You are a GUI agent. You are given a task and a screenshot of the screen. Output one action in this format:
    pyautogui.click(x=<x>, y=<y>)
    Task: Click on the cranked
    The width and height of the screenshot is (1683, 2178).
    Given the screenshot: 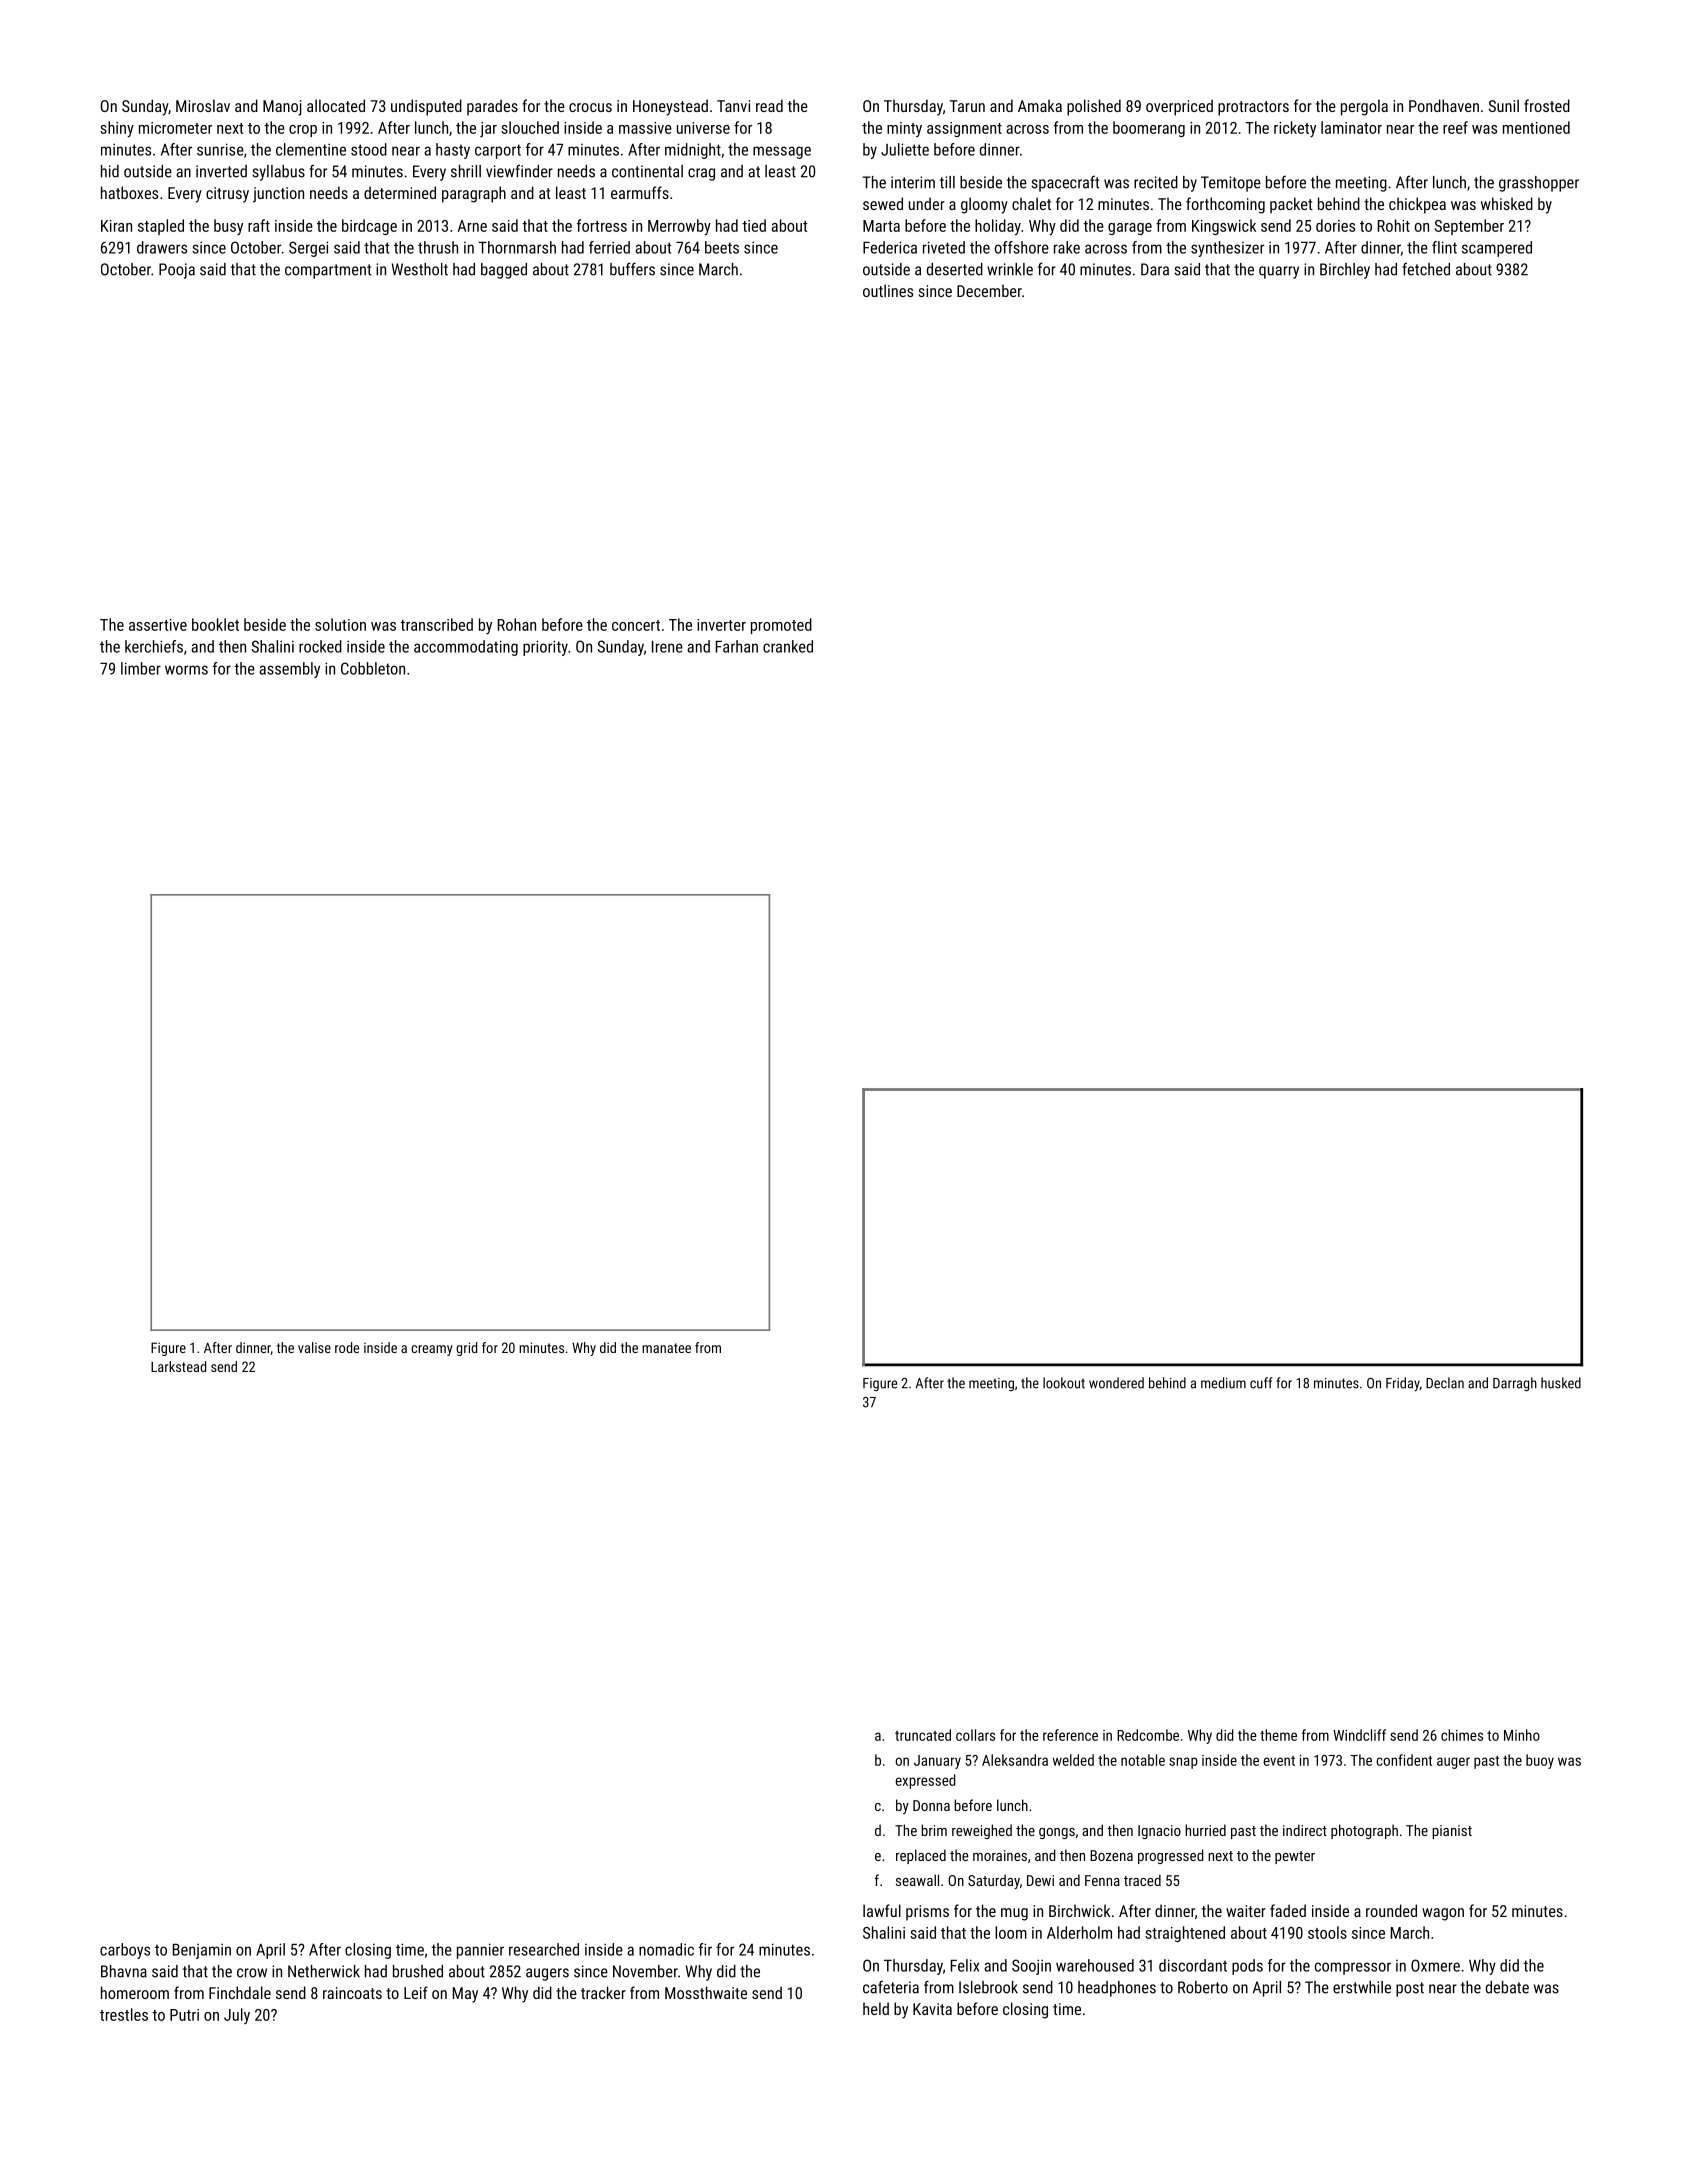 What is the action you would take?
    pyautogui.click(x=788, y=646)
